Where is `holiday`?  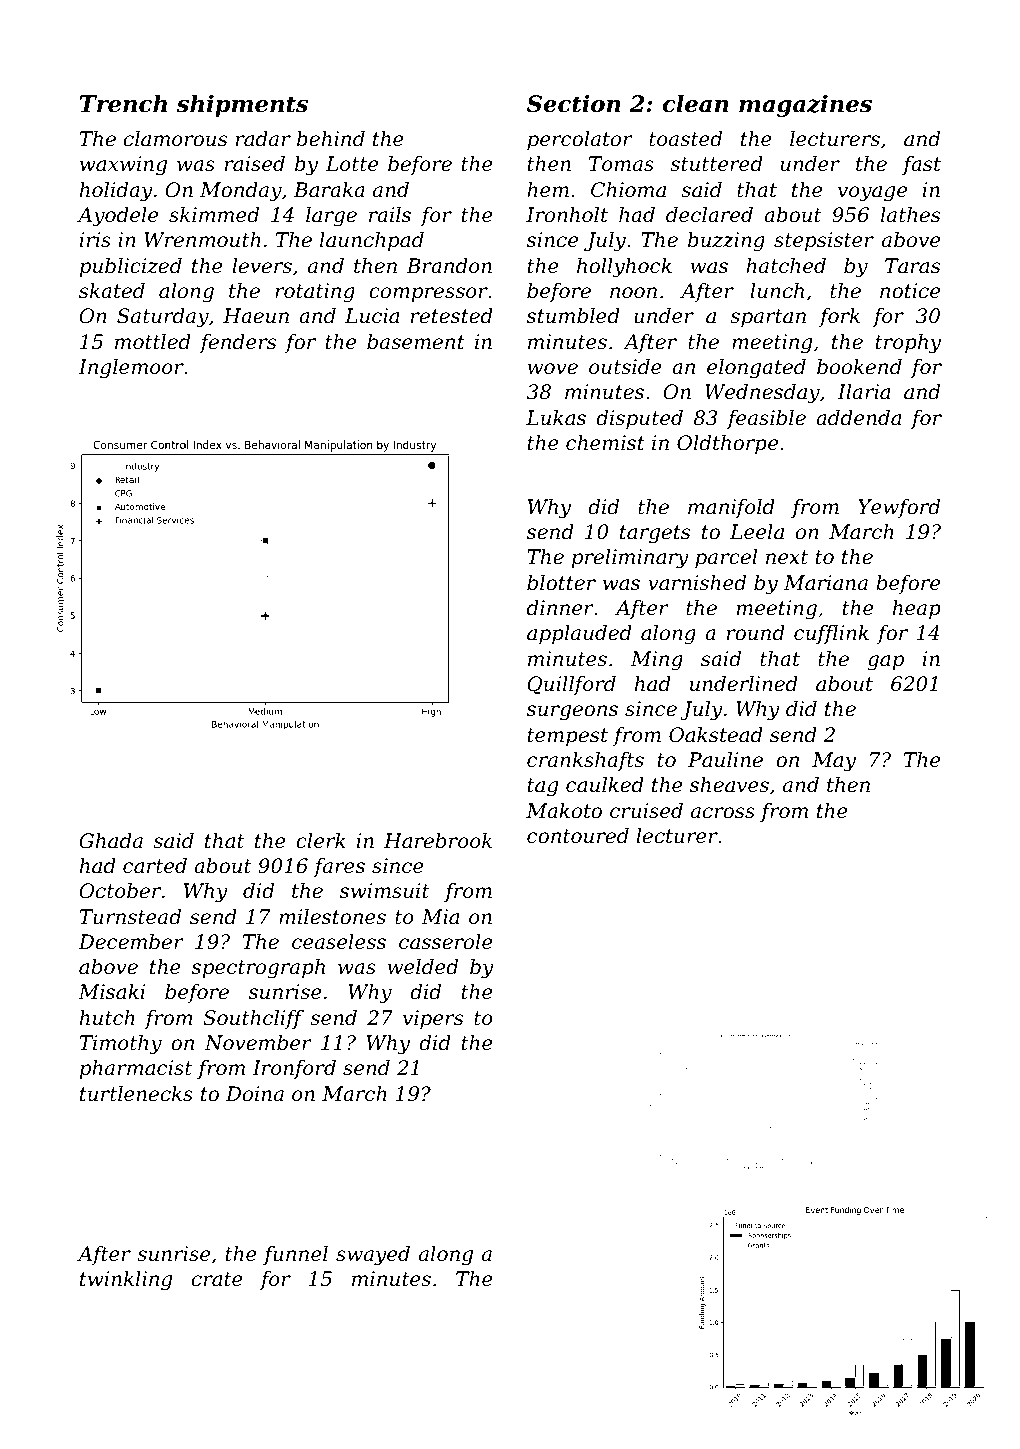 holiday is located at coordinates (116, 192).
